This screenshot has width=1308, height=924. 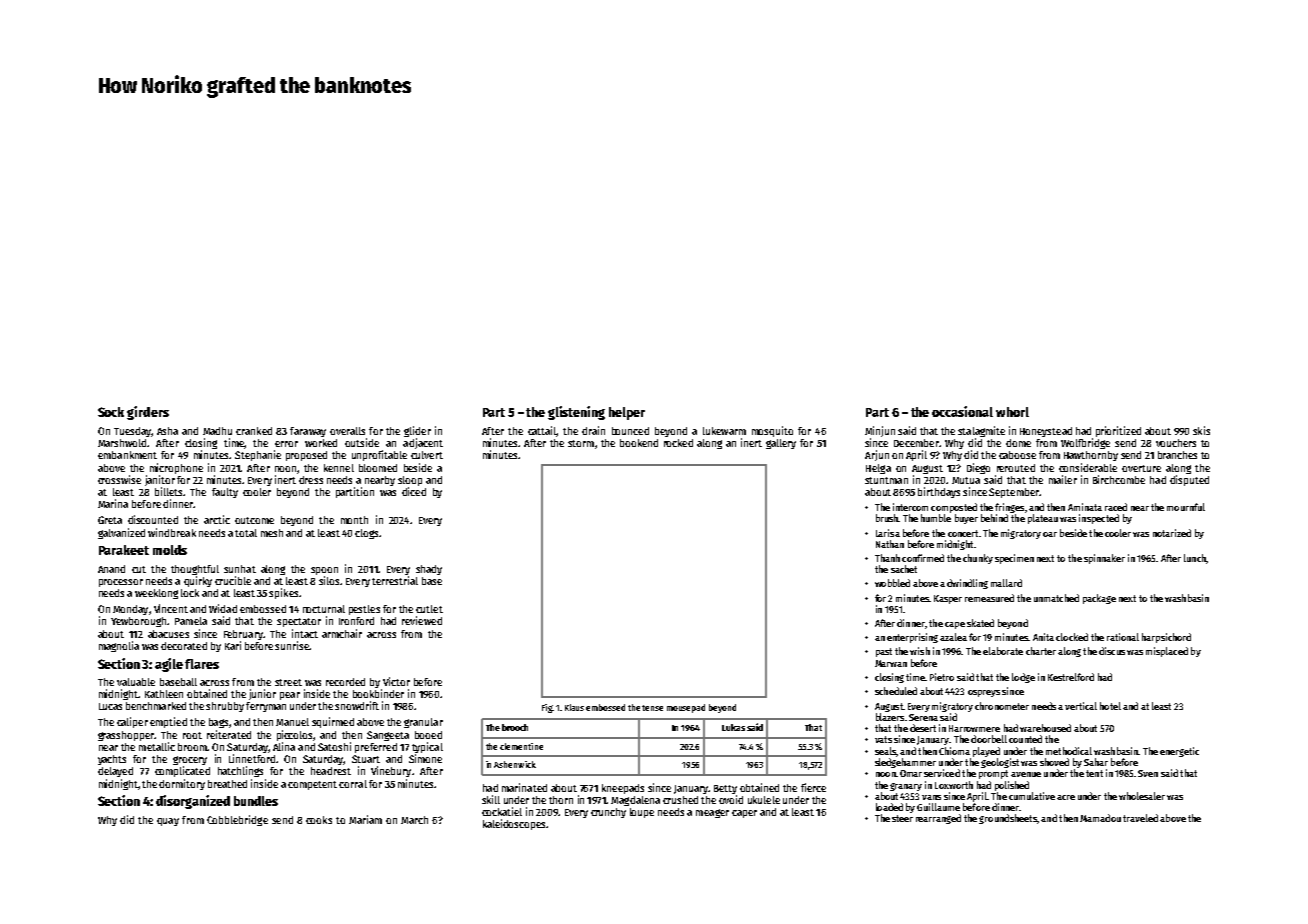 What do you see at coordinates (772, 431) in the screenshot?
I see `mosquito` at bounding box center [772, 431].
